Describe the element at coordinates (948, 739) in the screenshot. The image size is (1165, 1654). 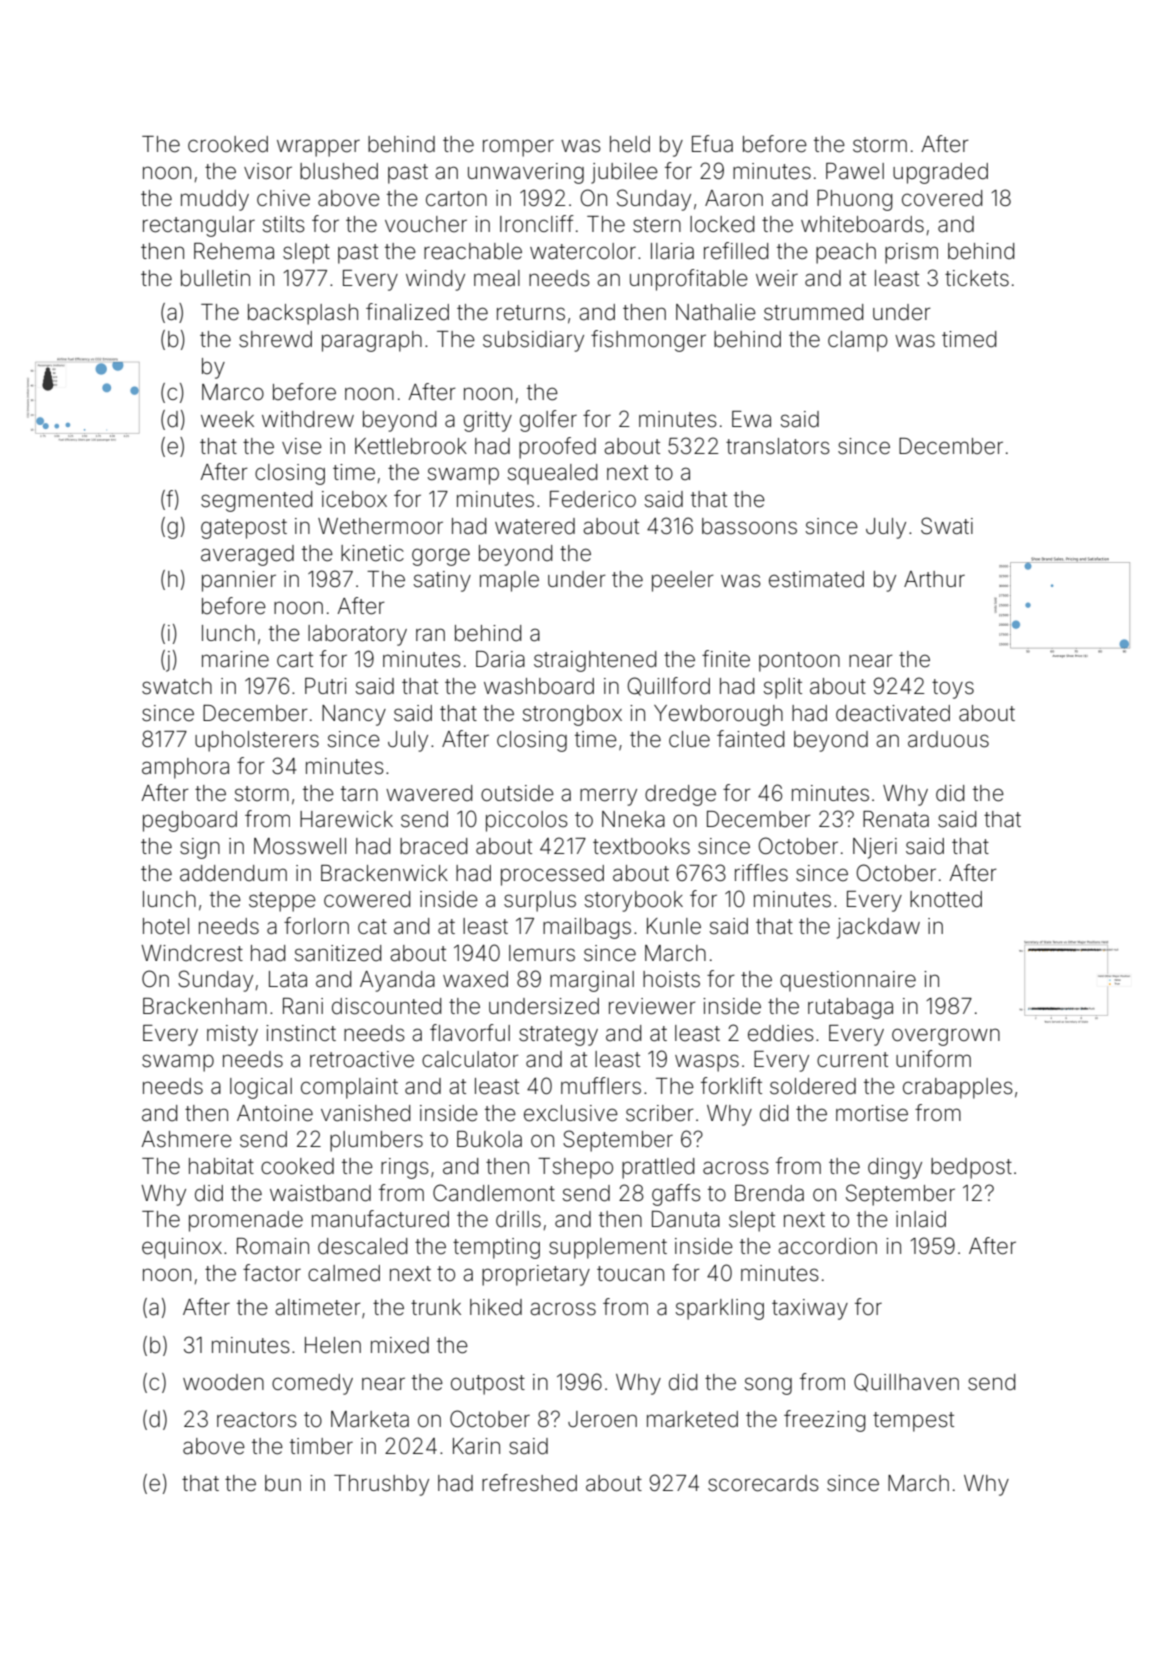
I see `arduous` at that location.
